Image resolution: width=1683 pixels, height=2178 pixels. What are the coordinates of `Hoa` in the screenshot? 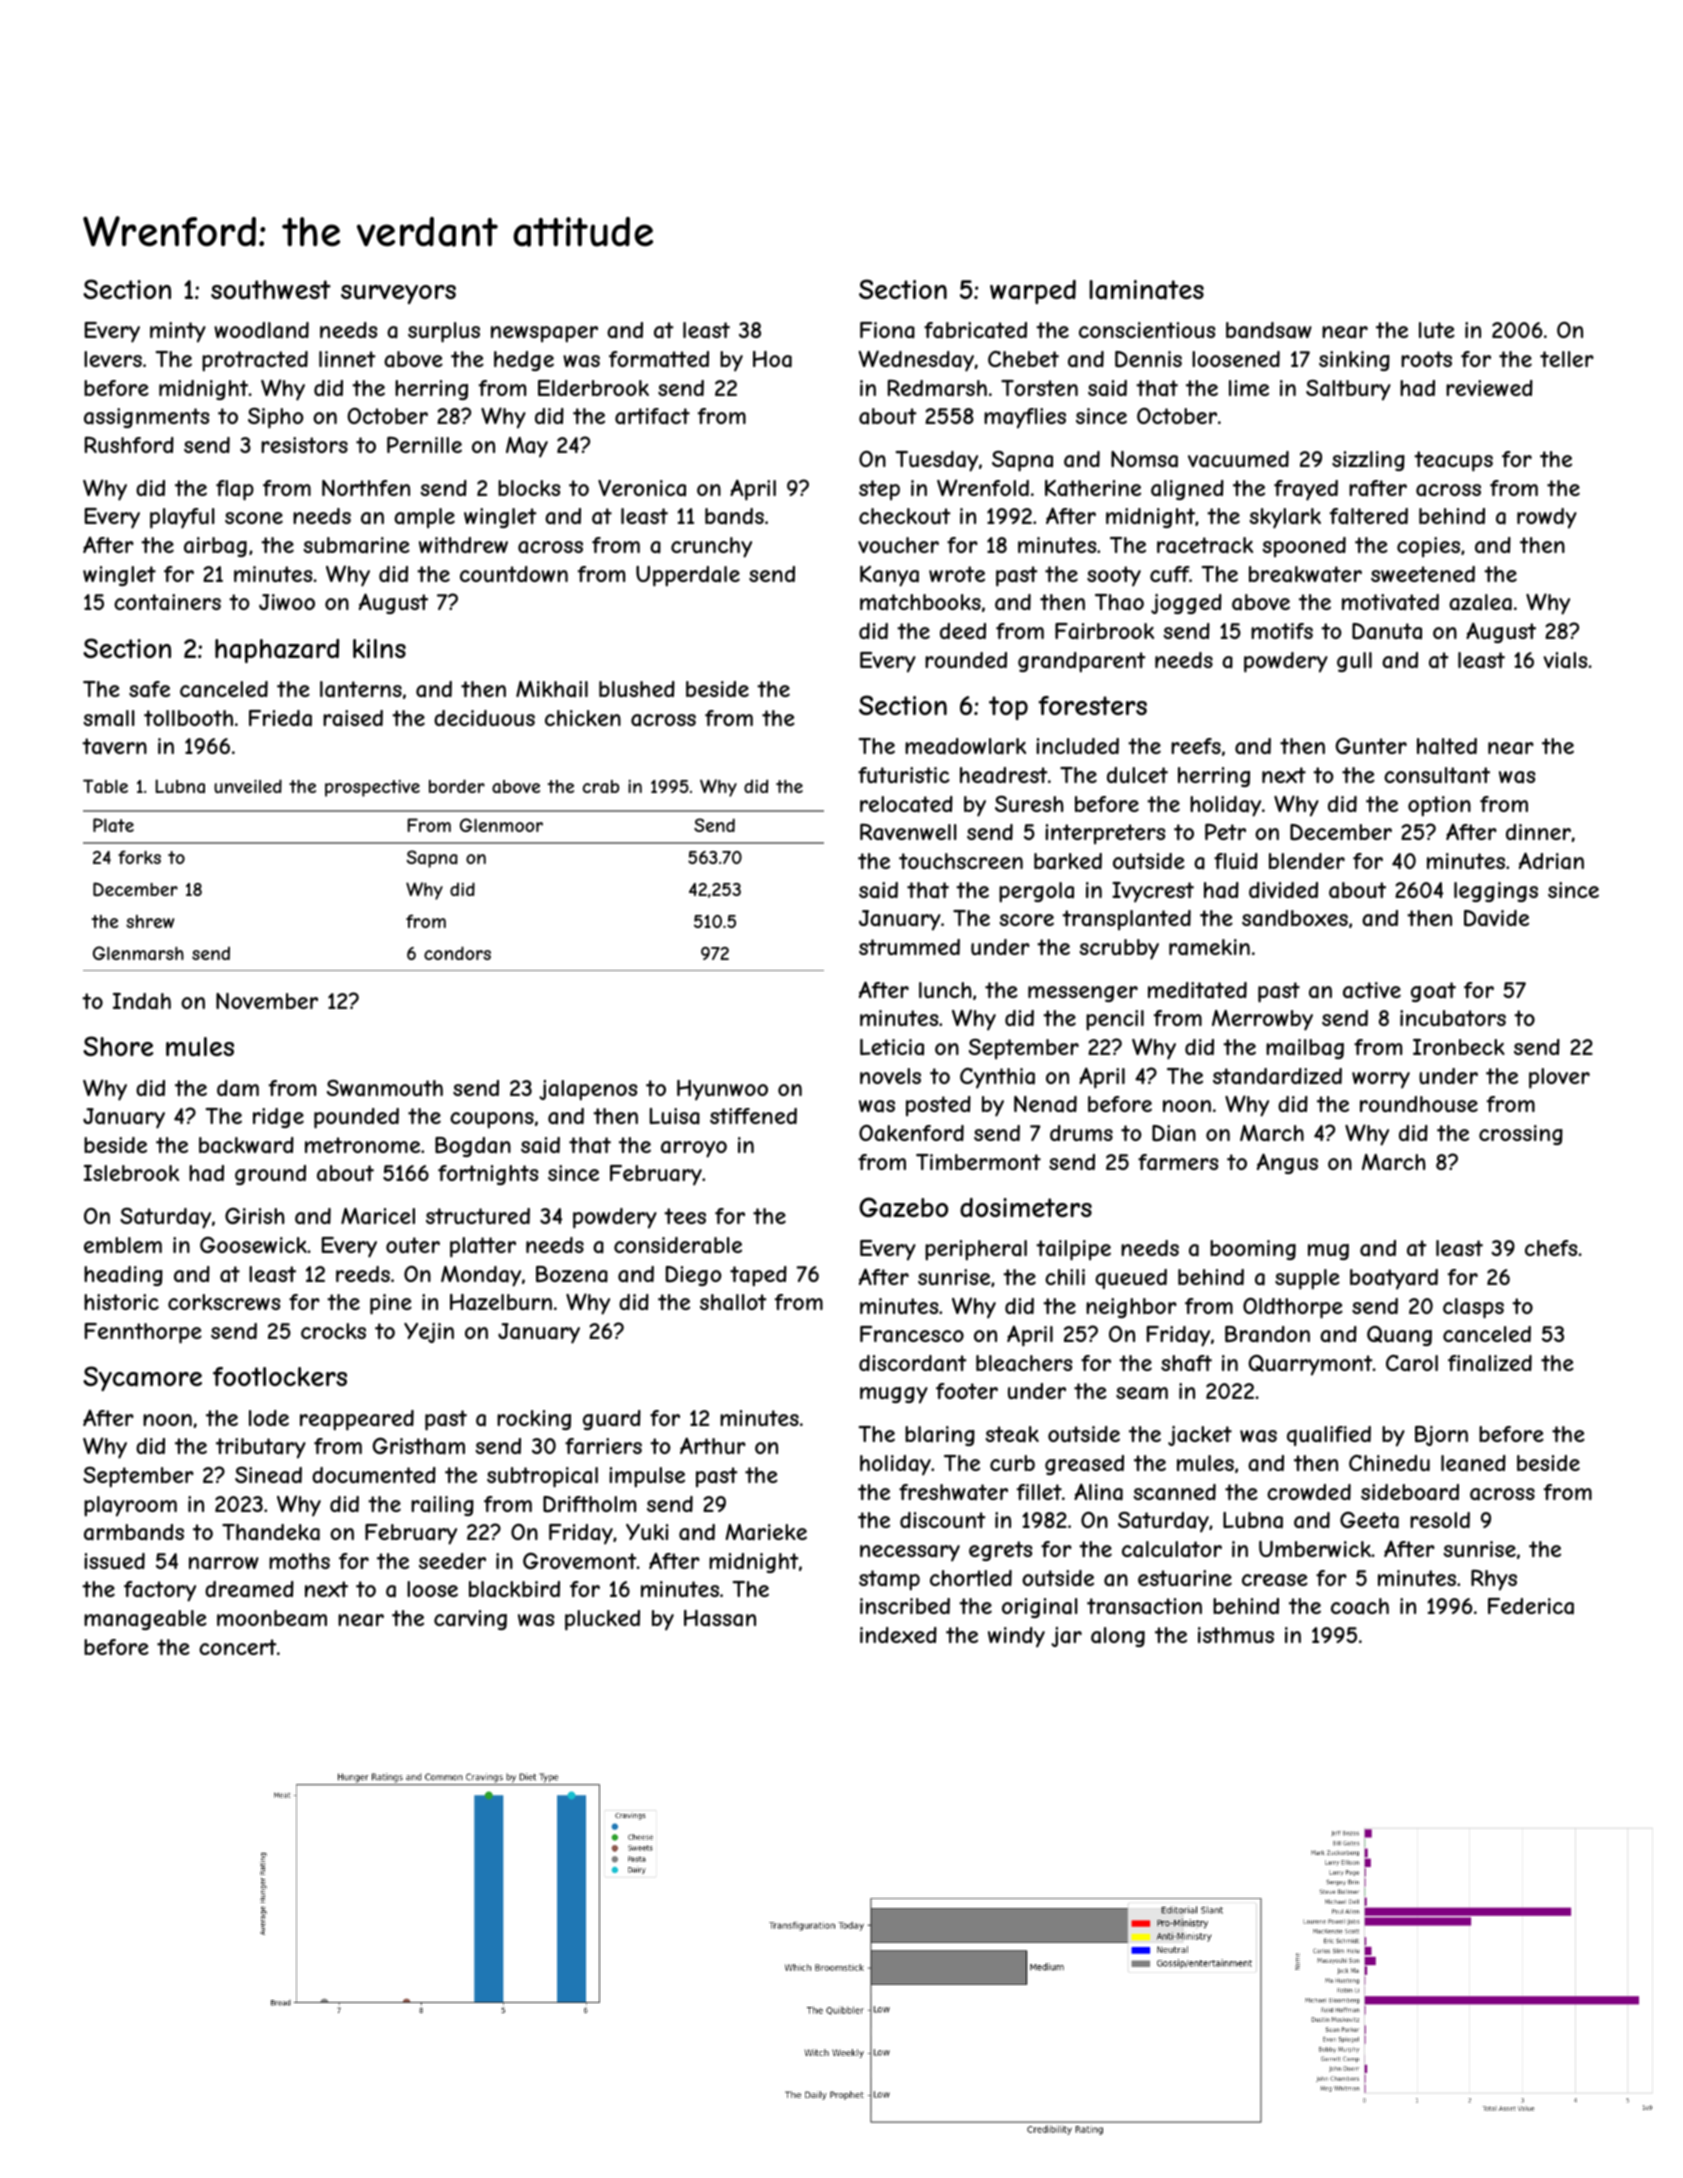 It's located at (772, 359).
